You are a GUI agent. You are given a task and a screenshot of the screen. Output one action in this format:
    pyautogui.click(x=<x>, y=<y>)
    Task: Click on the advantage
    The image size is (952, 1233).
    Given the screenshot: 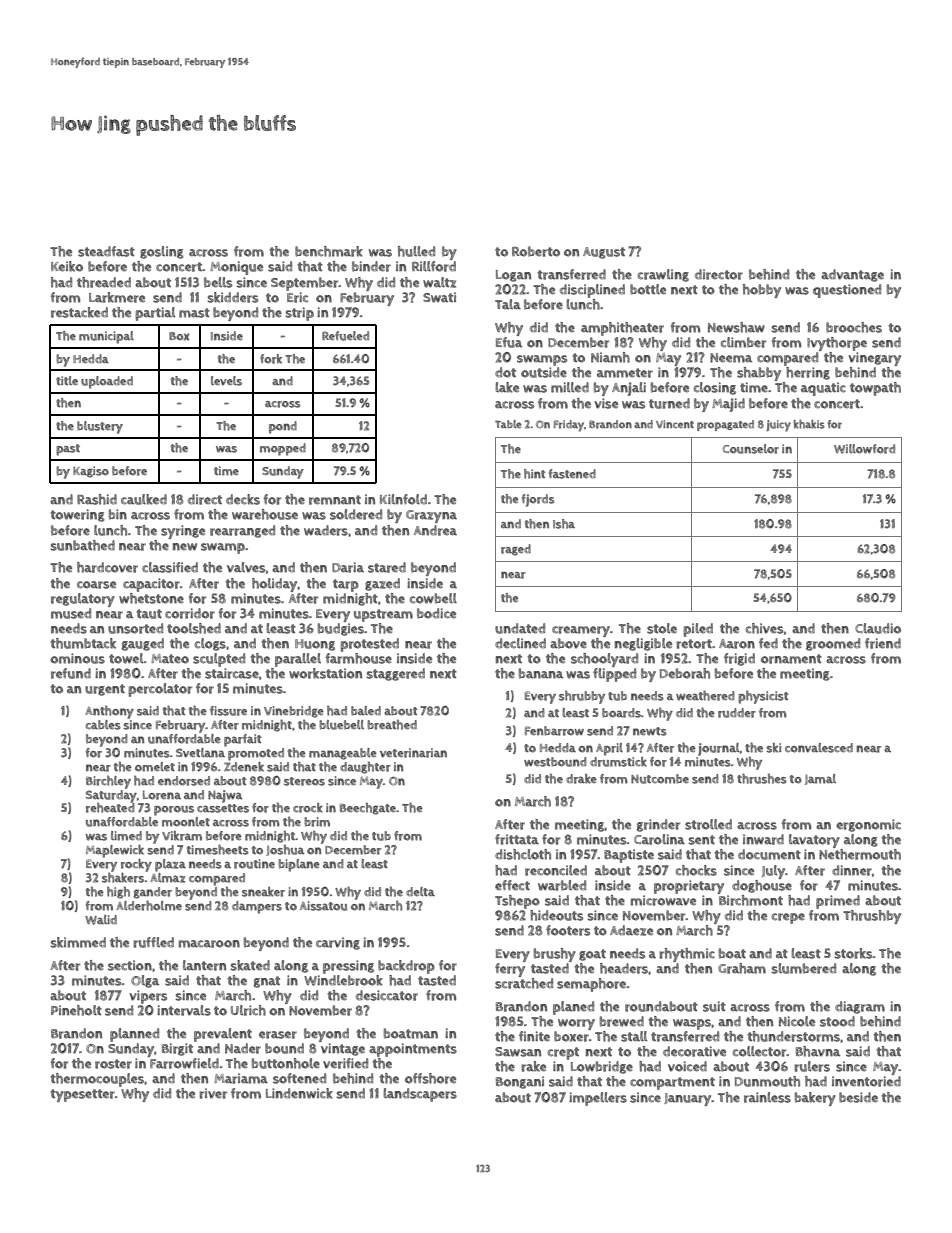 What is the action you would take?
    pyautogui.click(x=852, y=275)
